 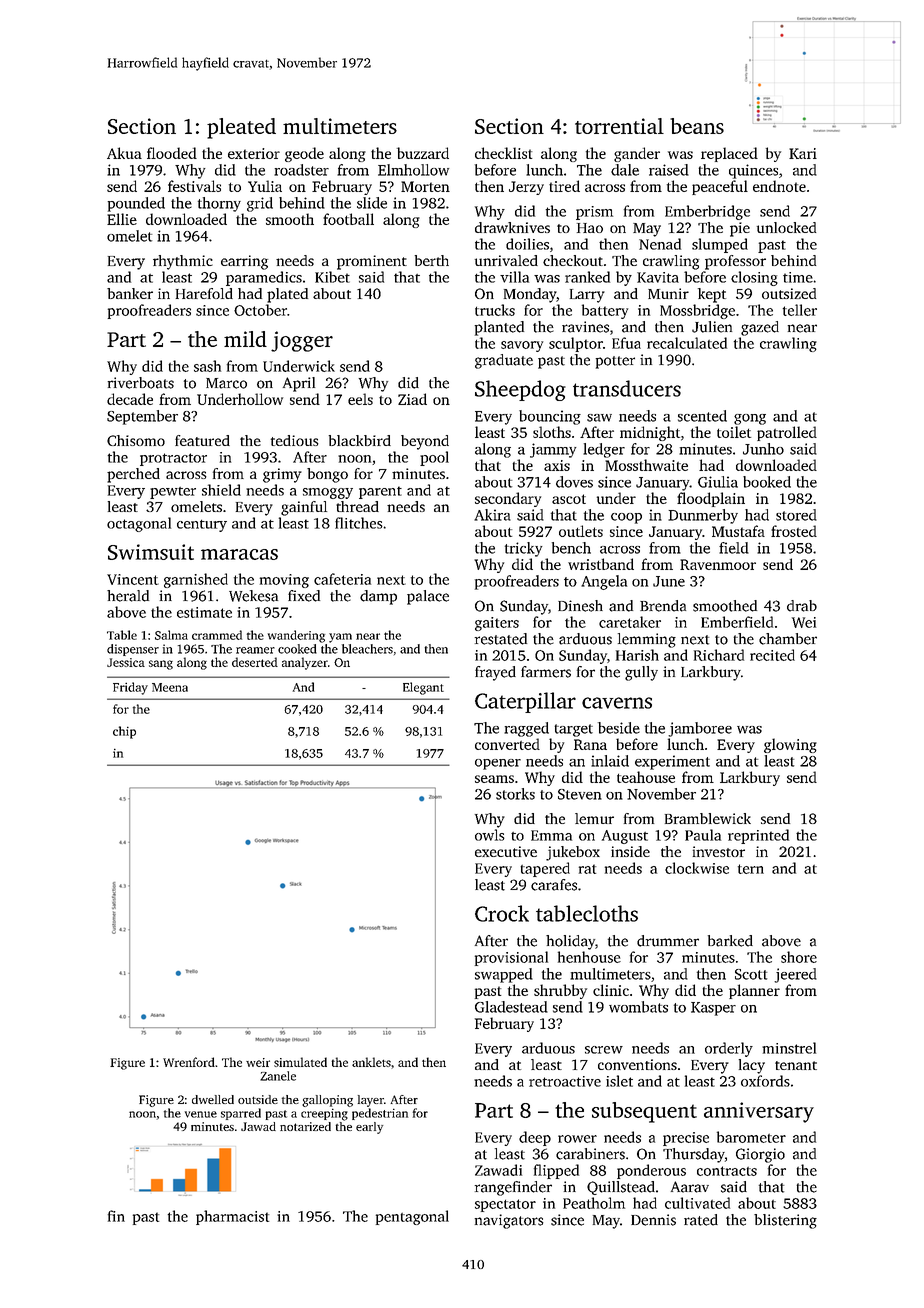 What do you see at coordinates (241, 128) in the screenshot?
I see `pleated` at bounding box center [241, 128].
